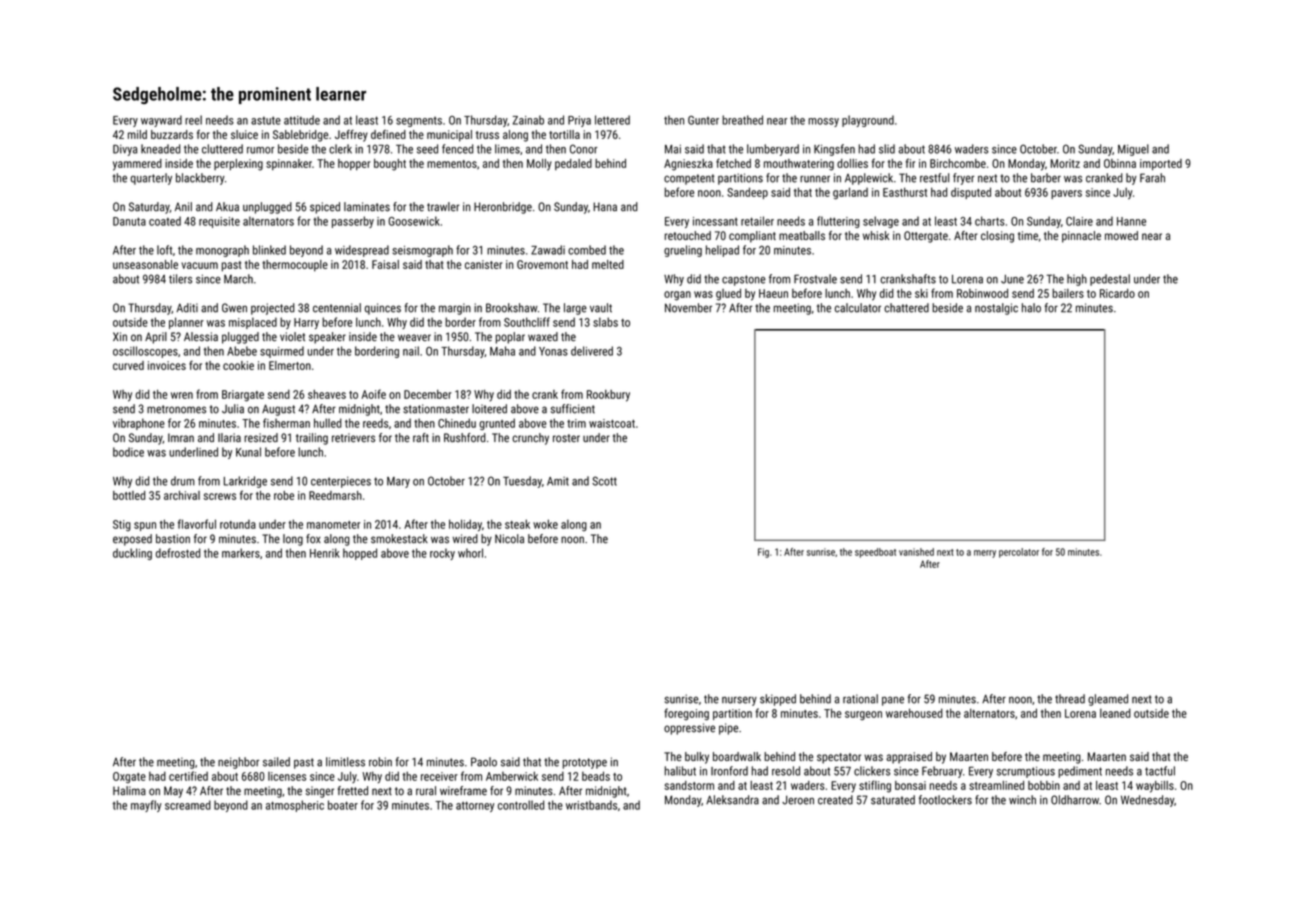 The width and height of the page is (1308, 924). I want to click on Aleksandra, so click(732, 800).
